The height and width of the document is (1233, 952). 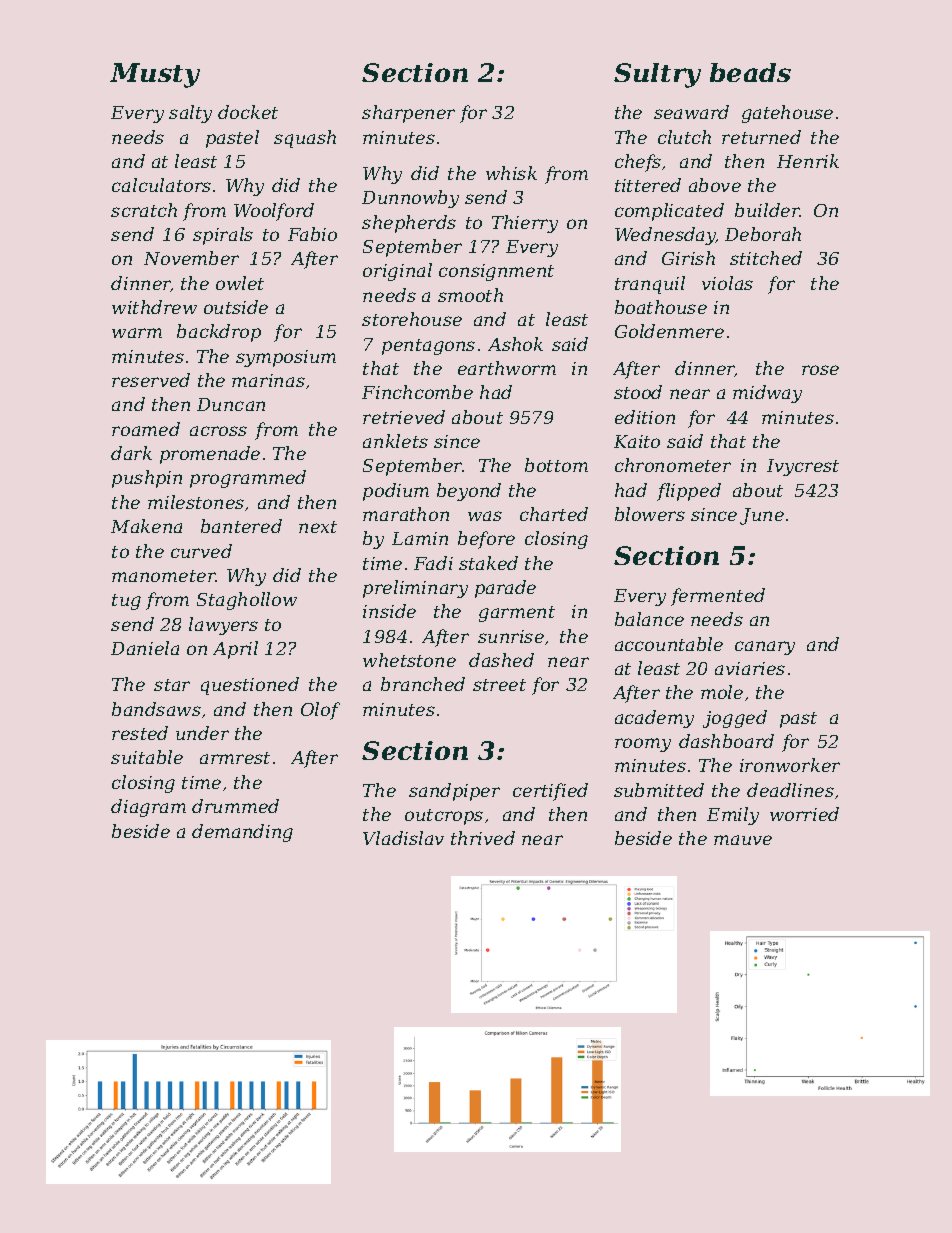 I want to click on branched, so click(x=423, y=684).
